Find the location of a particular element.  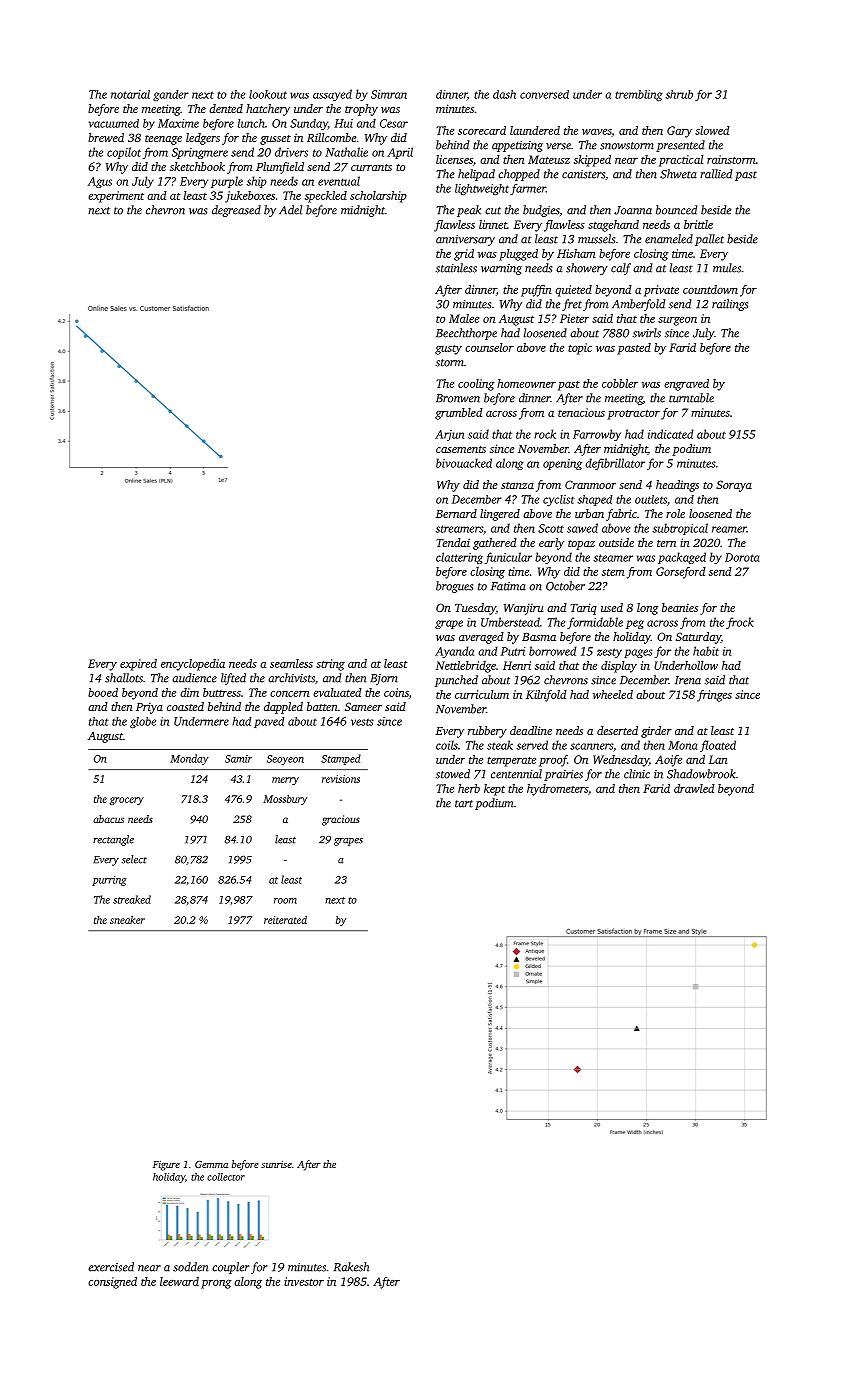

Samir is located at coordinates (238, 759).
